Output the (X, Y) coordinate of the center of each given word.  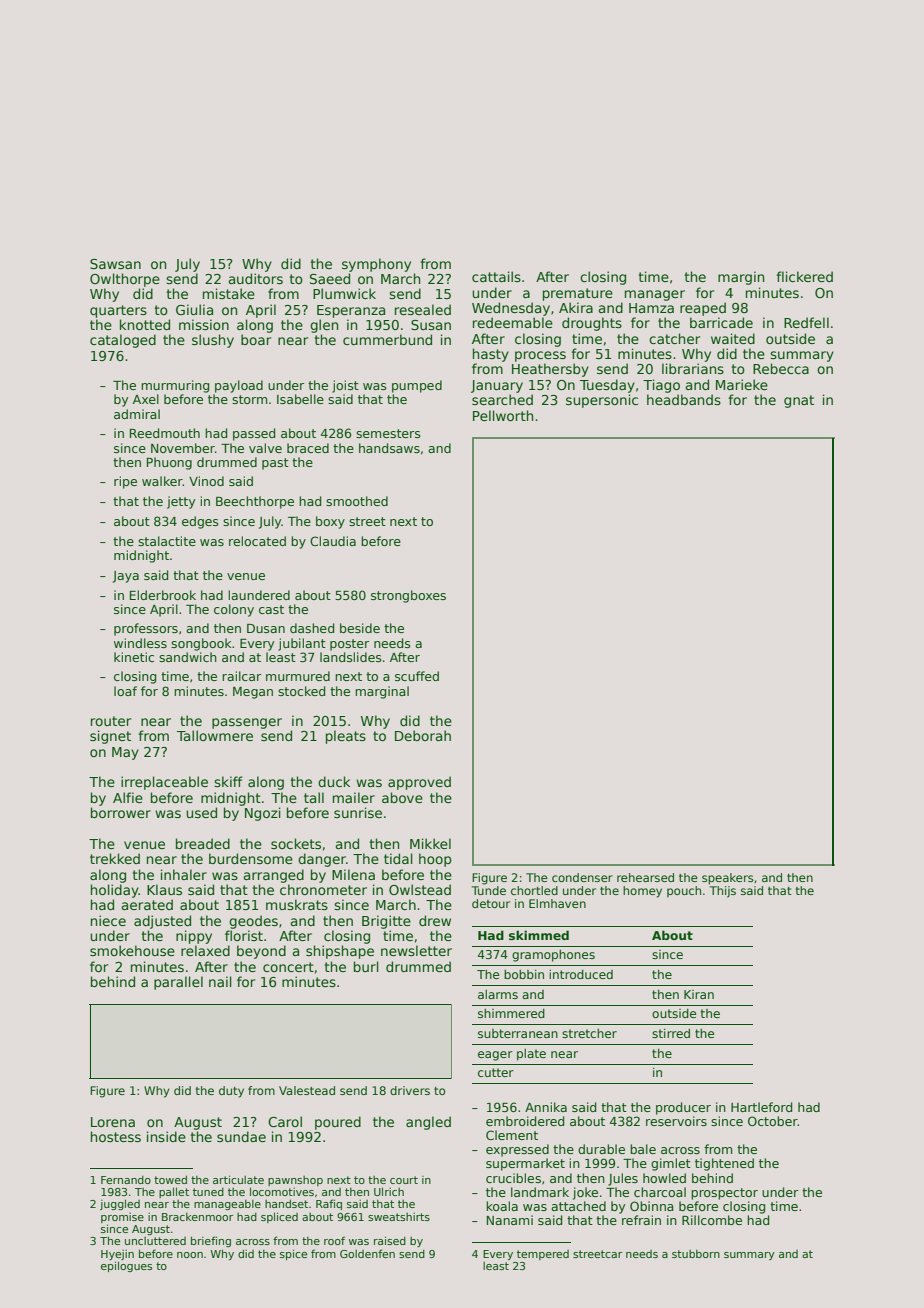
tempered (543, 1255)
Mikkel (430, 843)
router (111, 721)
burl (366, 966)
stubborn (696, 1254)
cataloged (123, 341)
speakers (727, 879)
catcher (674, 338)
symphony (376, 265)
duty (231, 1092)
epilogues (126, 1266)
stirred (671, 1033)
